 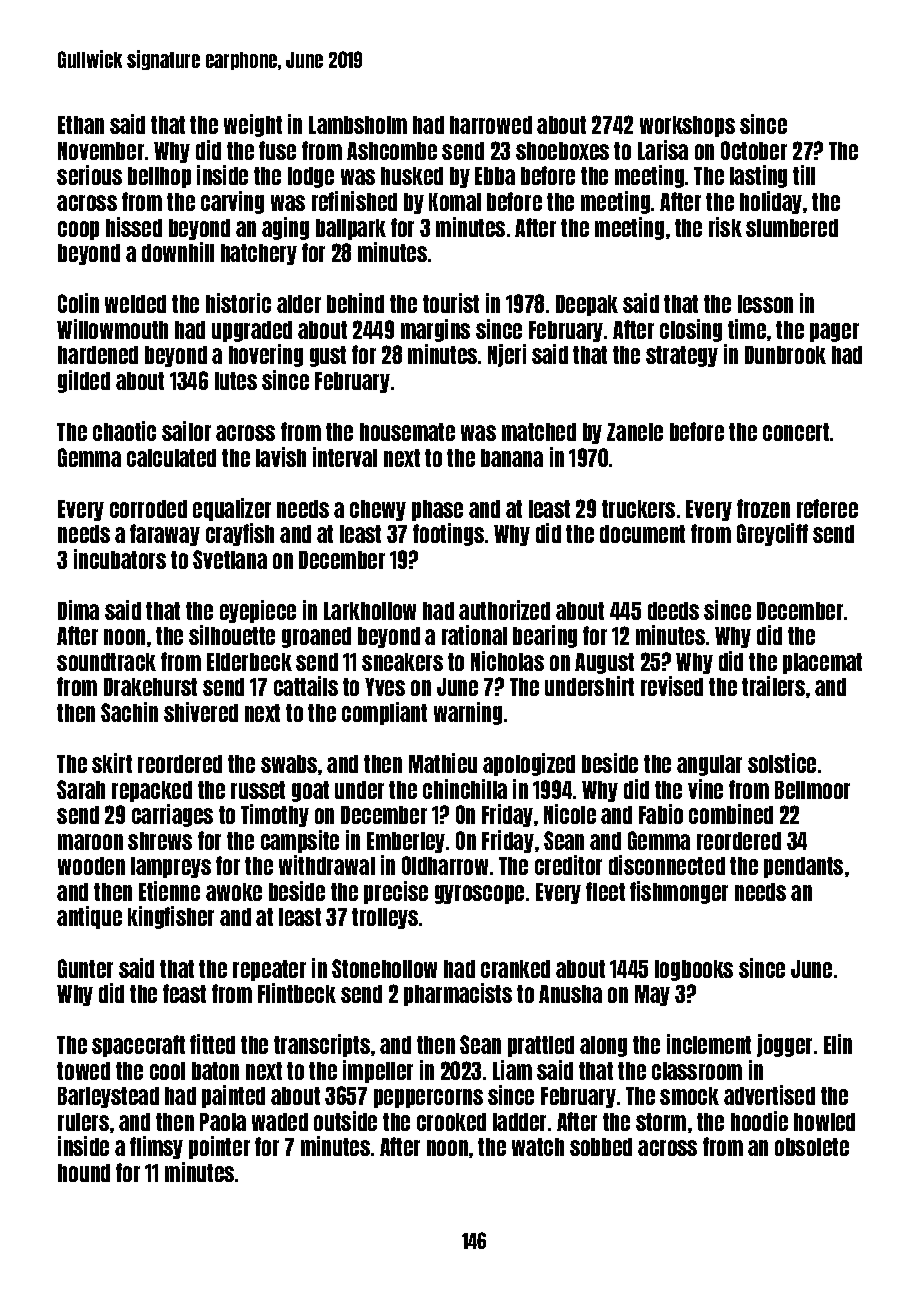 I want to click on Ebba, so click(x=495, y=176).
